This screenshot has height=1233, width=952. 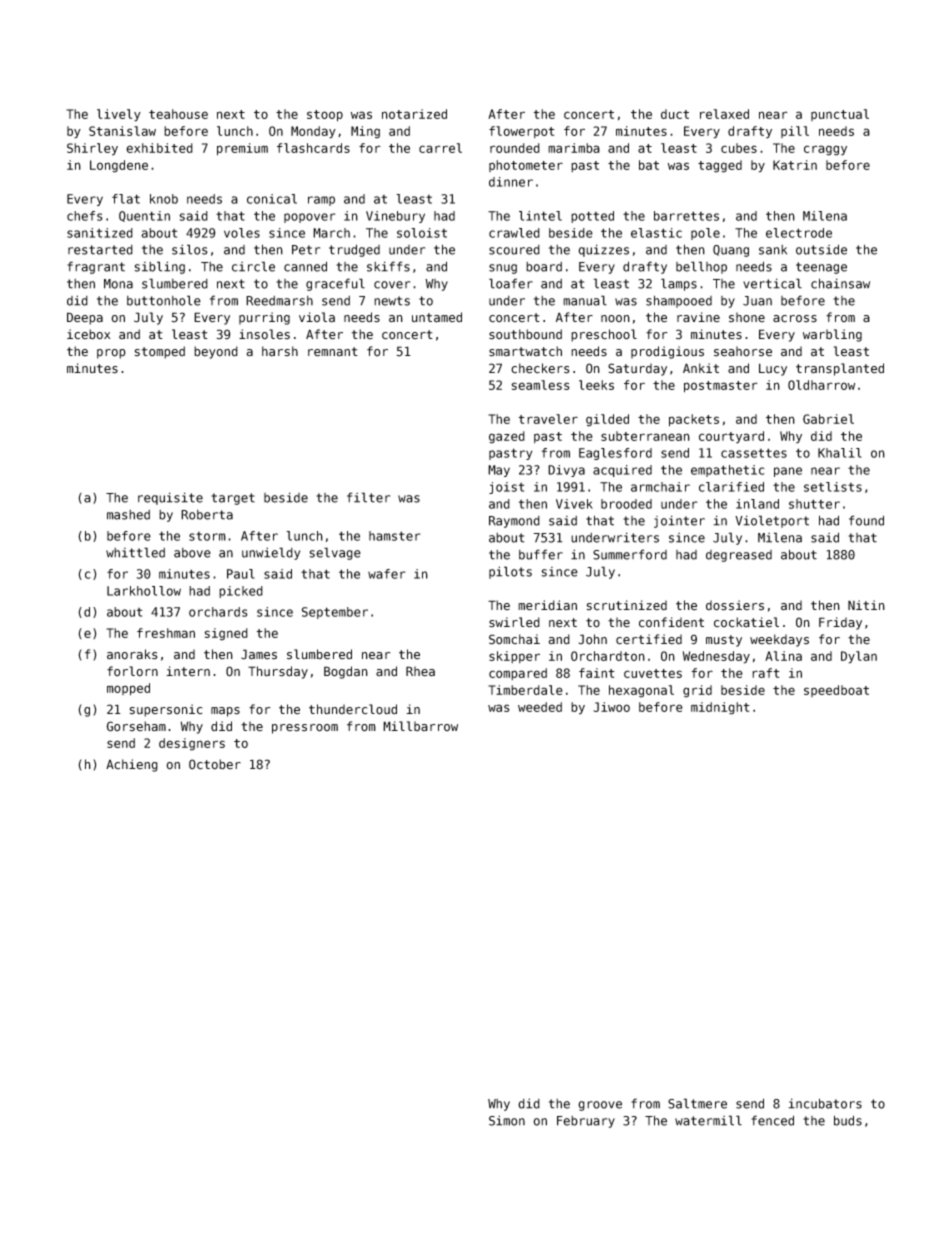 I want to click on Jiwoo, so click(x=611, y=707).
